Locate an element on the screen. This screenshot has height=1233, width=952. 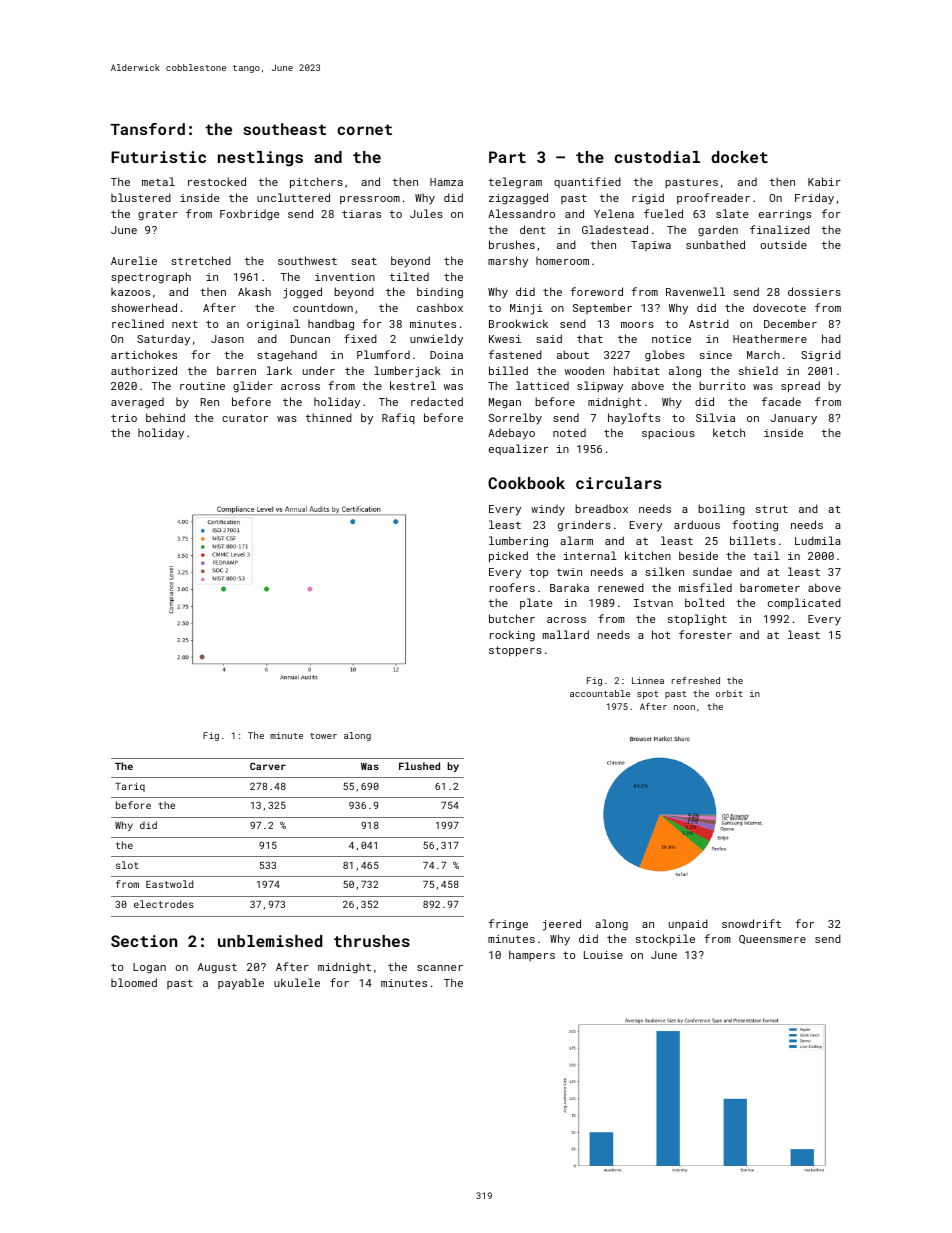
quantified is located at coordinates (587, 182).
